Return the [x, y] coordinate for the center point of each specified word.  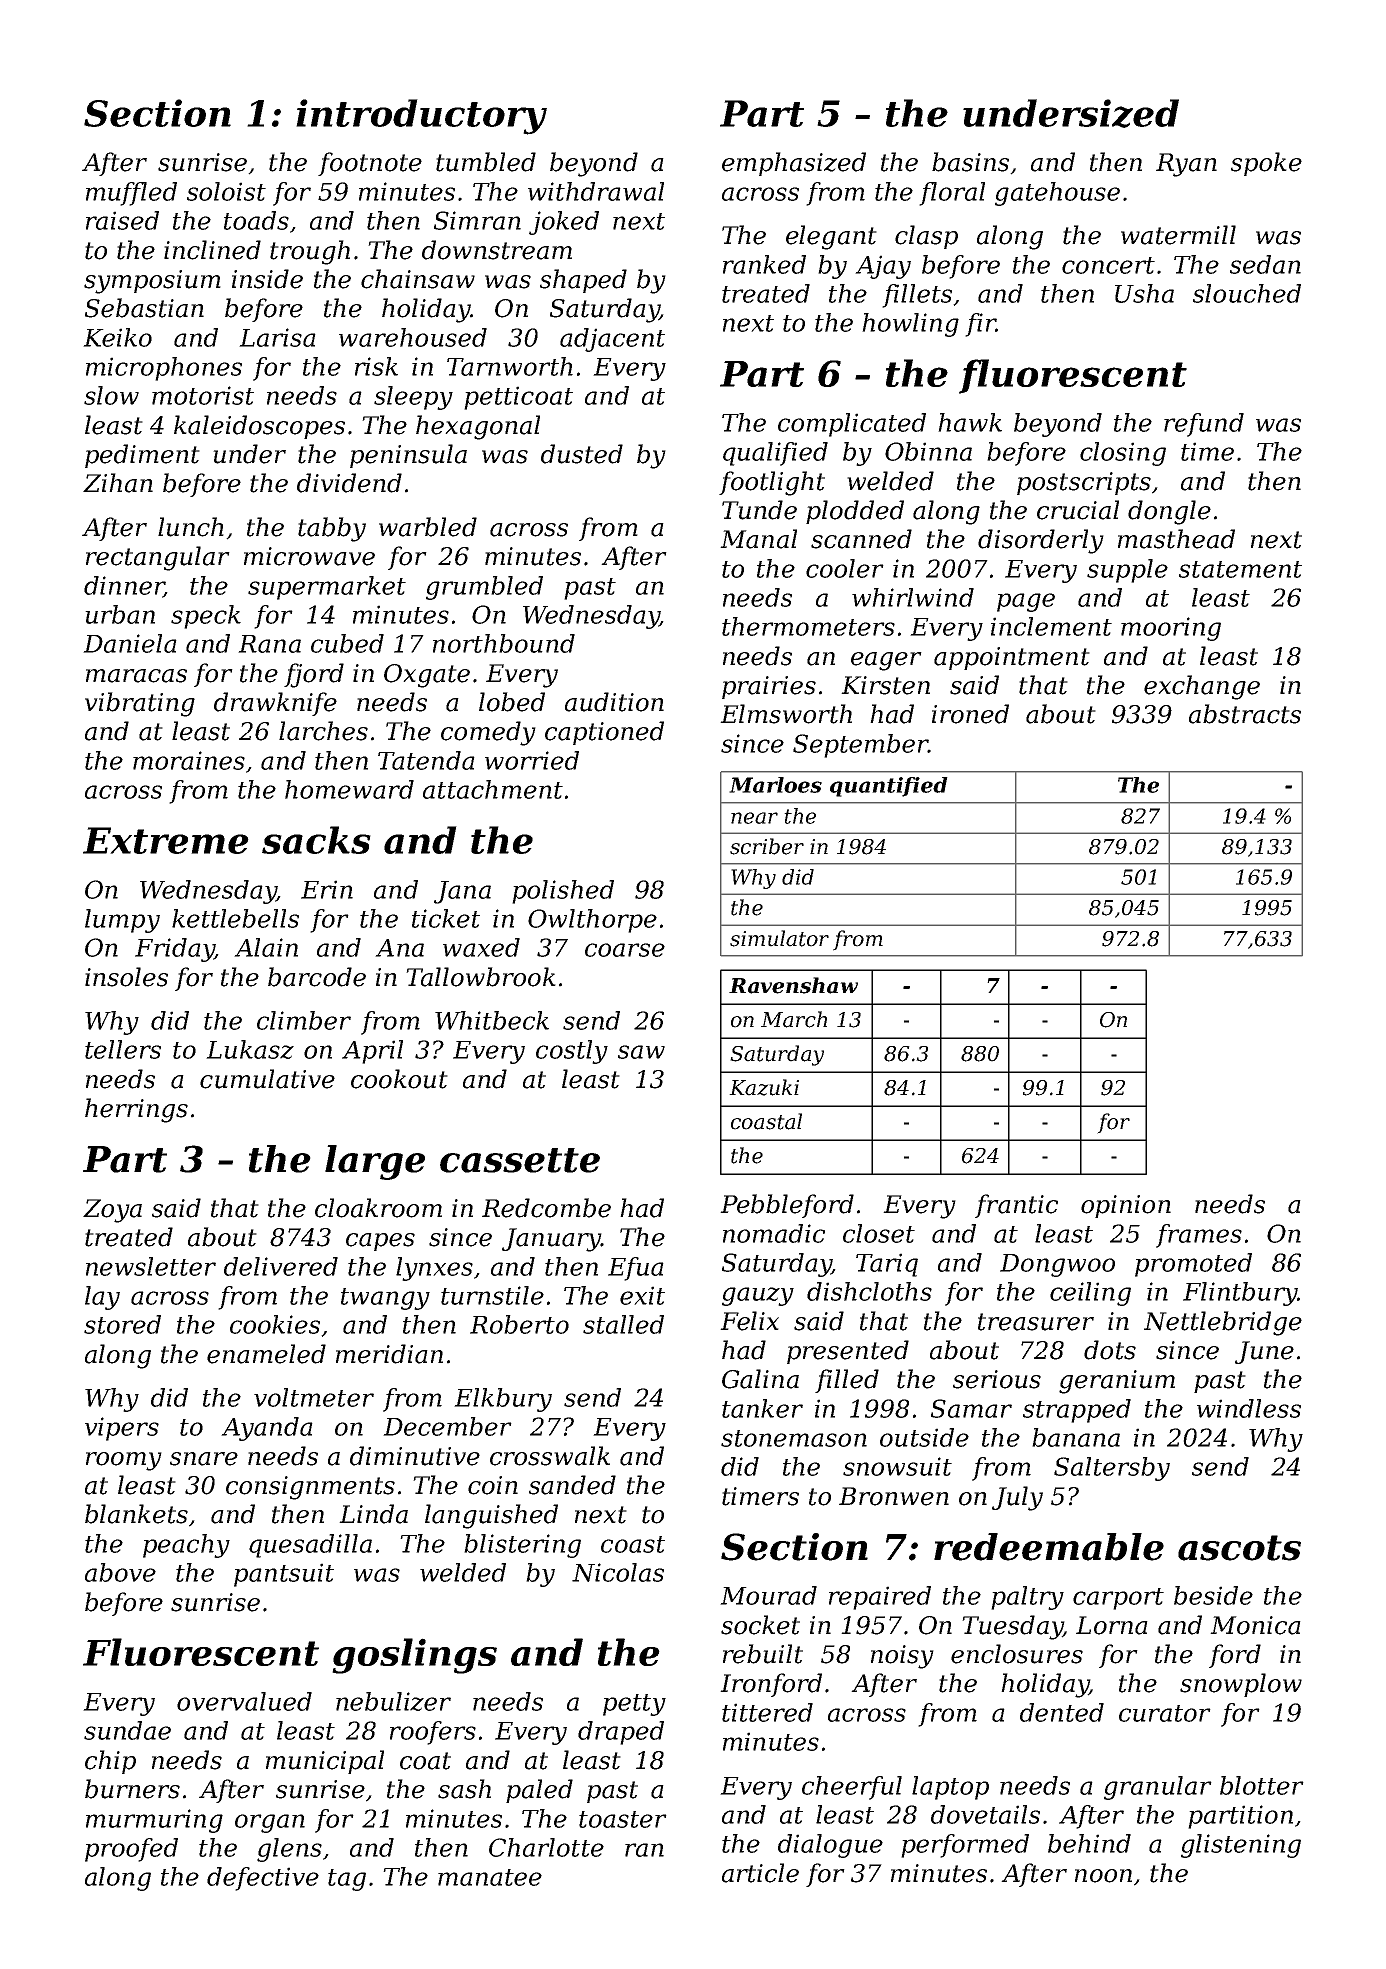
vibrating [140, 704]
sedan [1265, 264]
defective [263, 1879]
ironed [970, 714]
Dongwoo [1057, 1265]
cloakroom [378, 1208]
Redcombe [546, 1208]
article [760, 1873]
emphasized [794, 164]
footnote [370, 164]
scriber [767, 846]
